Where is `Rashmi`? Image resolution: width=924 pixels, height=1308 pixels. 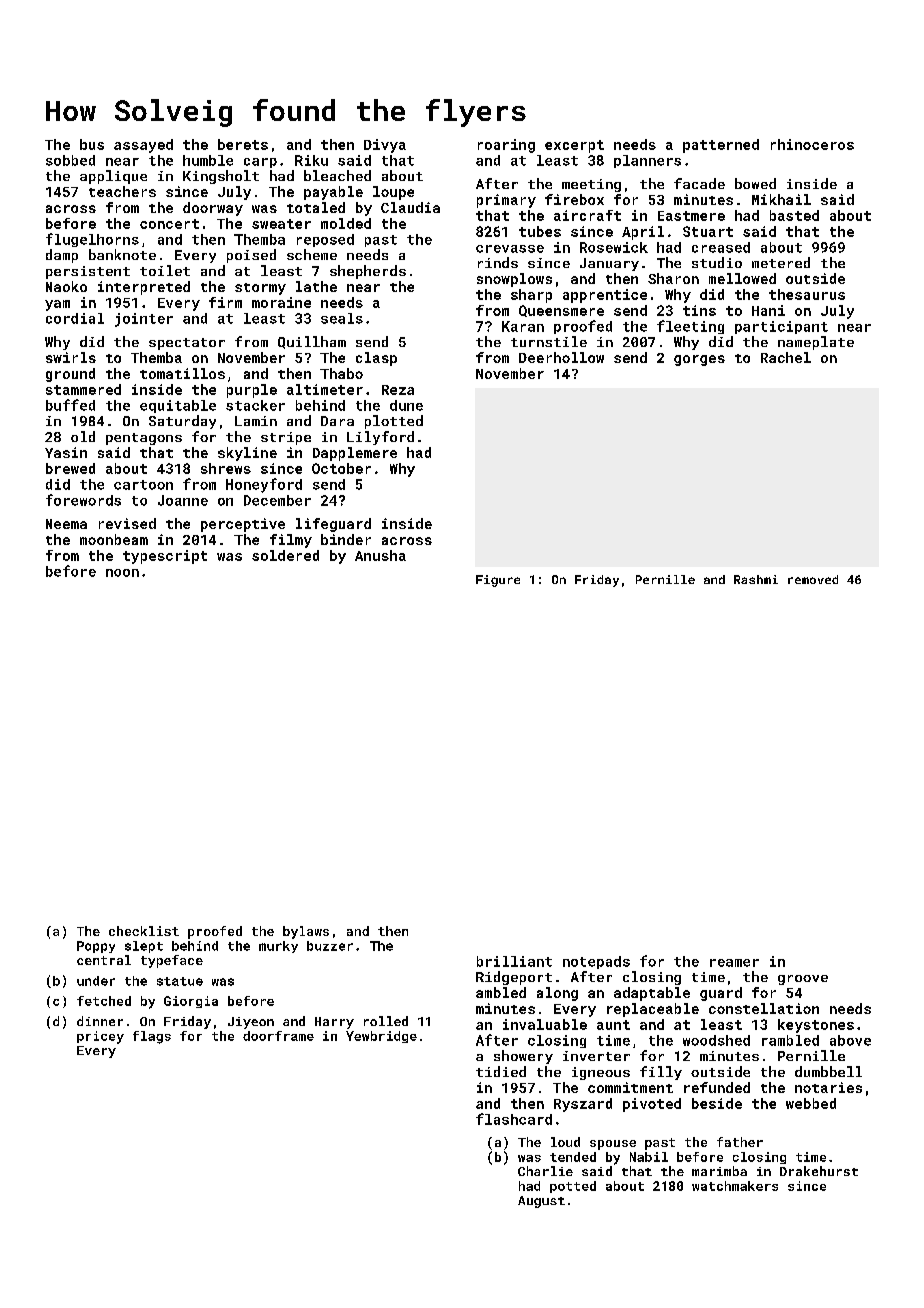 Rashmi is located at coordinates (756, 579).
